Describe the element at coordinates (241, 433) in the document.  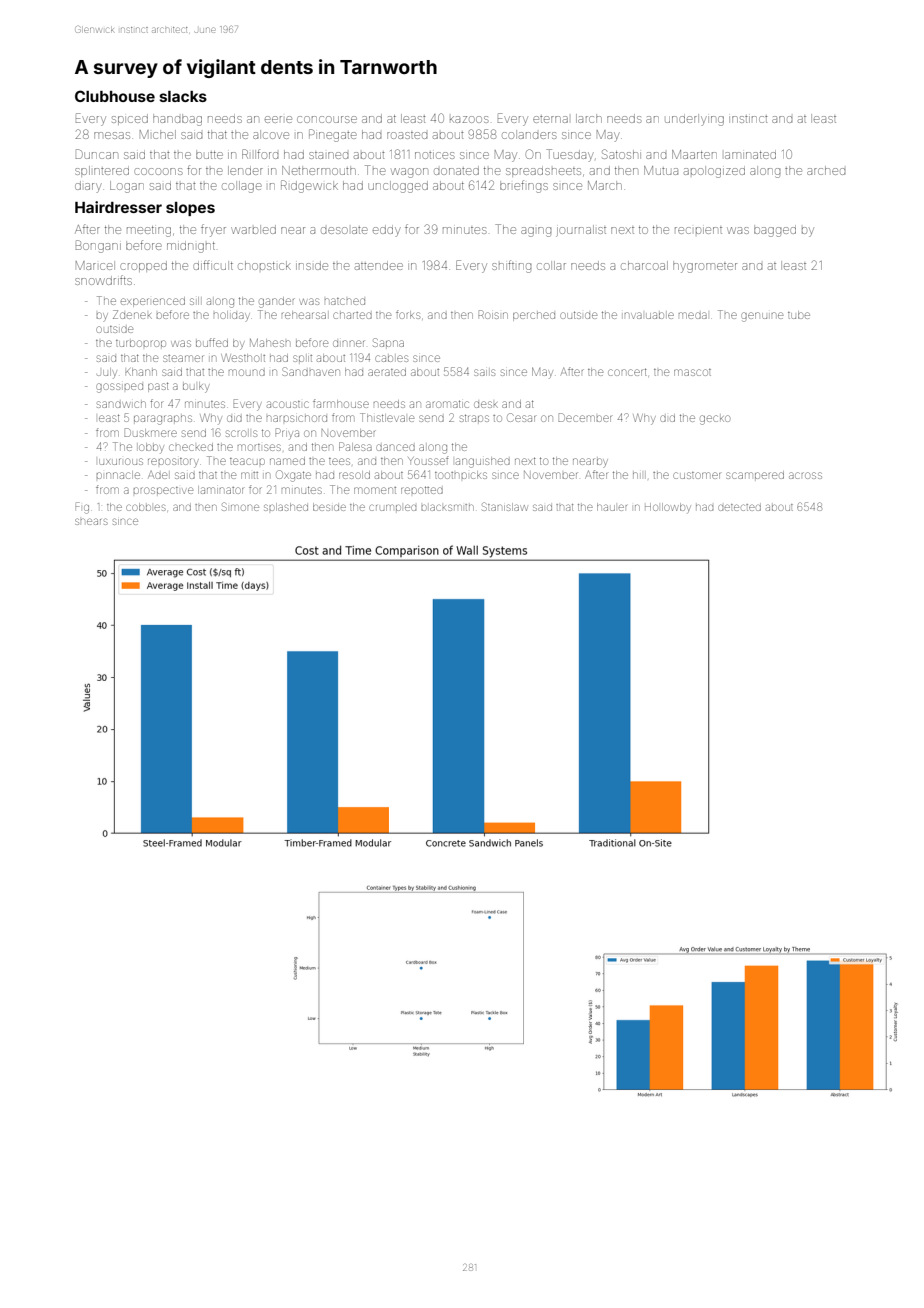
I see `scrolls` at that location.
